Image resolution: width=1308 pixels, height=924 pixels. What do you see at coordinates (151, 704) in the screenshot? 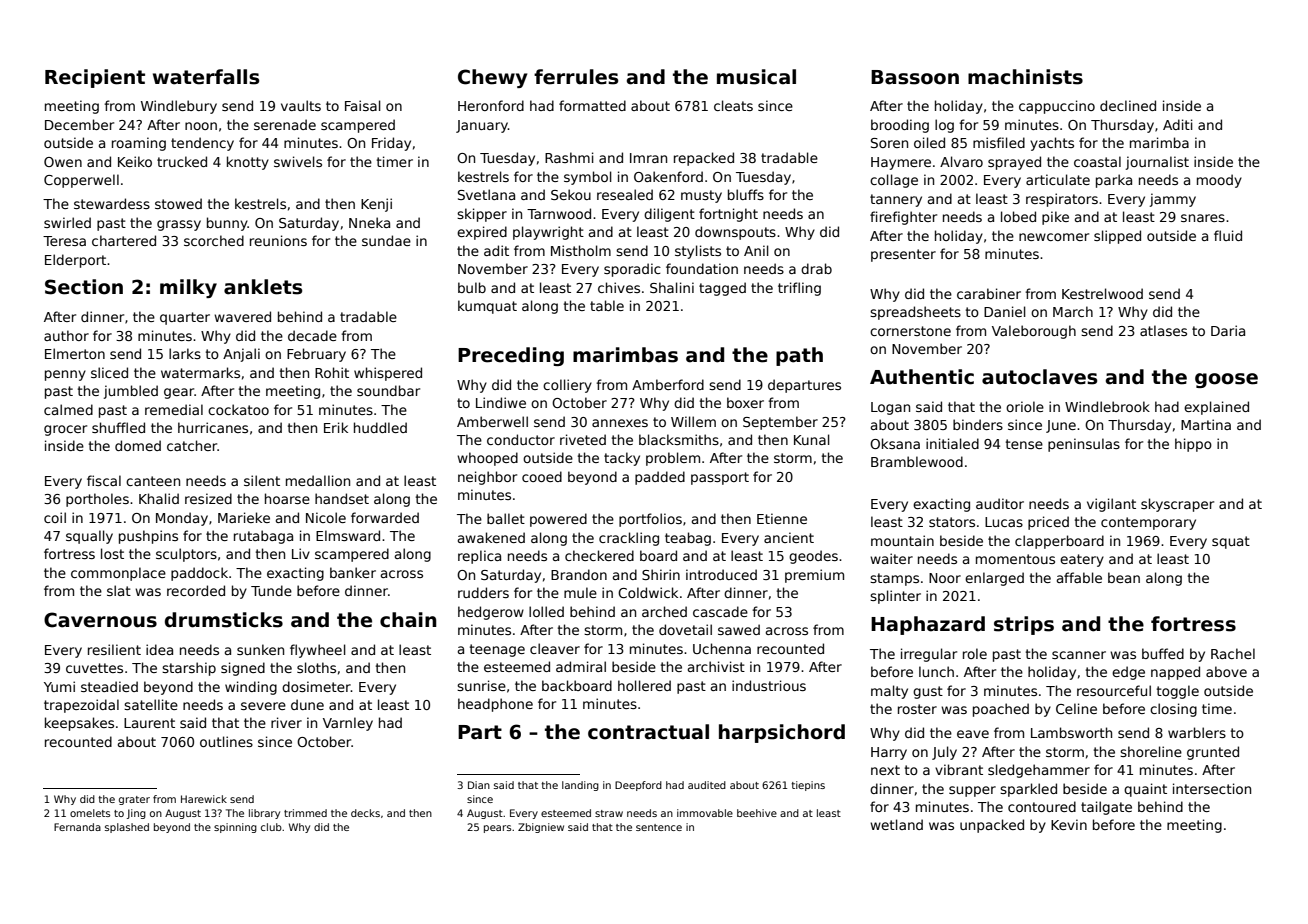
I see `satellite` at bounding box center [151, 704].
